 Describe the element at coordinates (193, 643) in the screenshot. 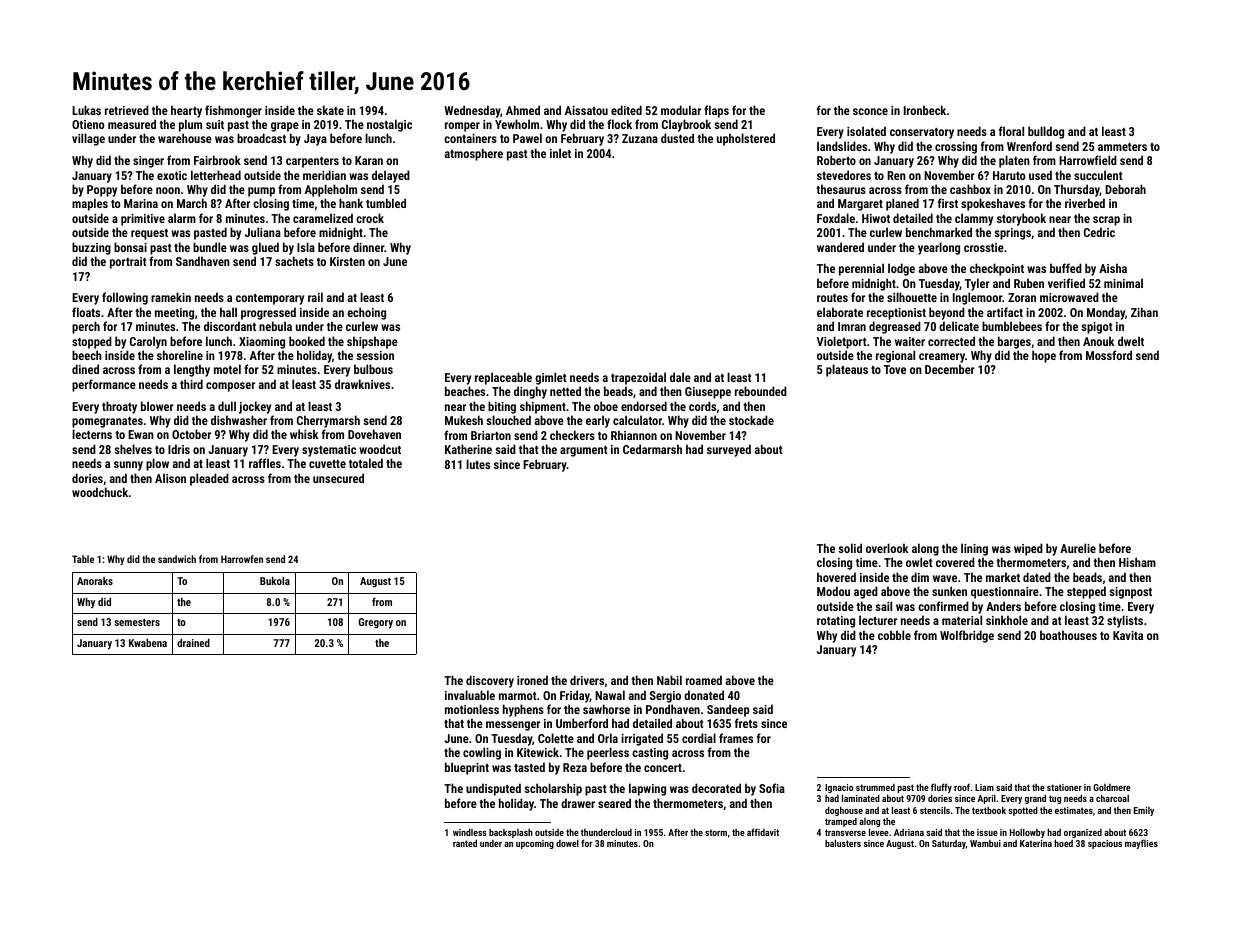

I see `drained` at that location.
